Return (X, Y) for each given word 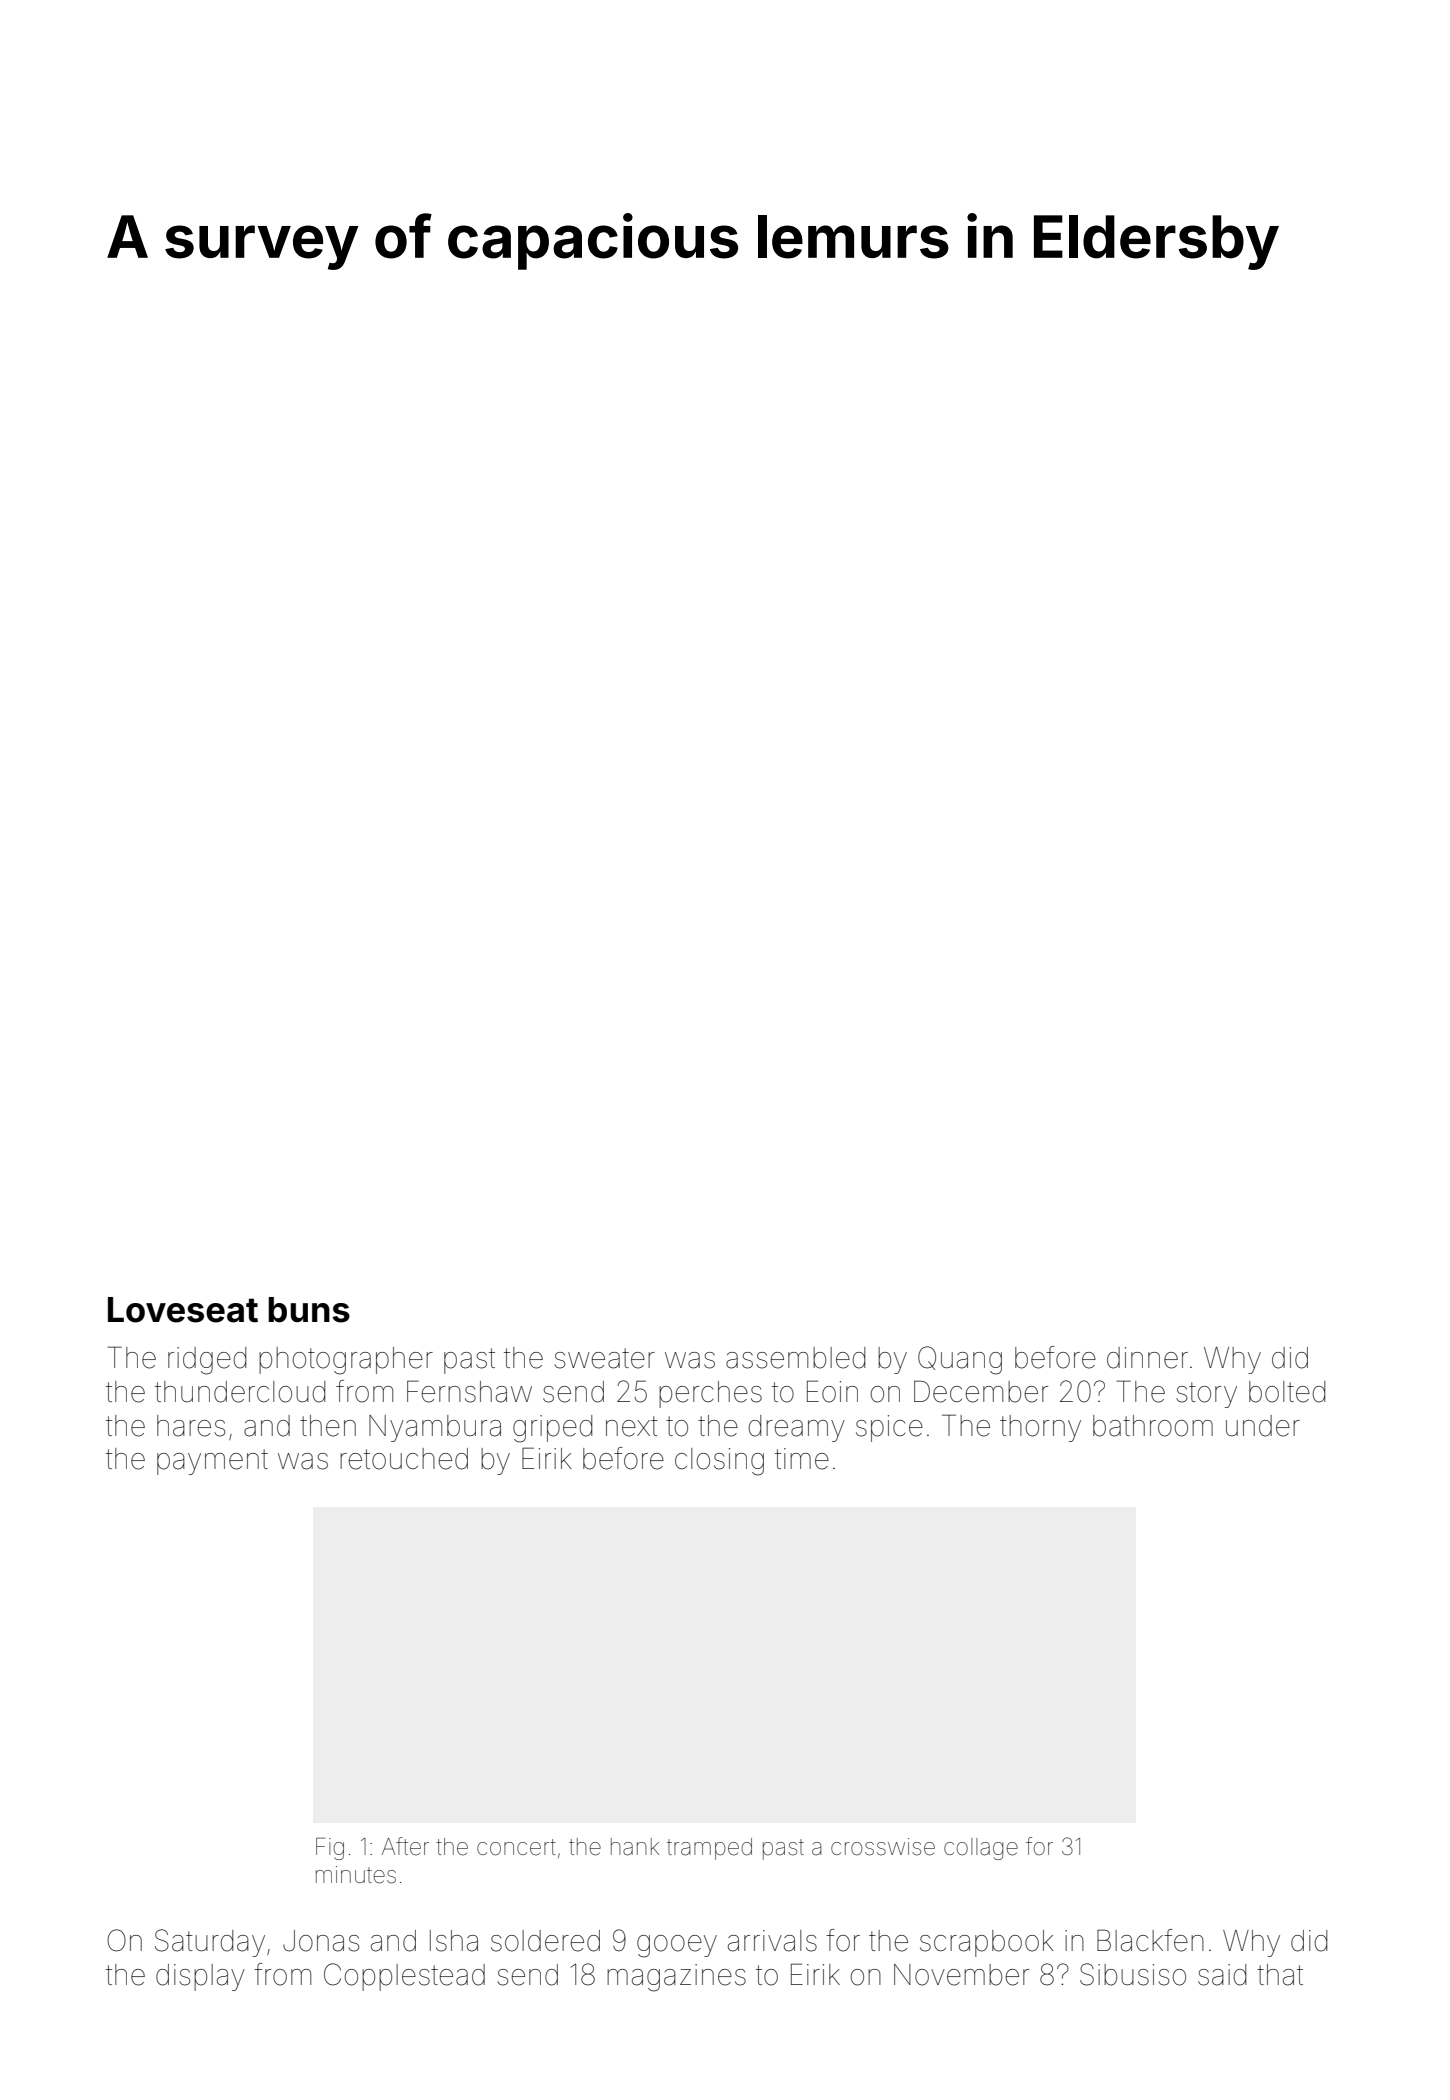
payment (212, 1462)
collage (981, 1849)
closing (719, 1462)
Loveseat (183, 1310)
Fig (330, 1849)
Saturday (210, 1943)
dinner (1147, 1358)
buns (309, 1310)
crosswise (883, 1847)
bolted (1287, 1392)
